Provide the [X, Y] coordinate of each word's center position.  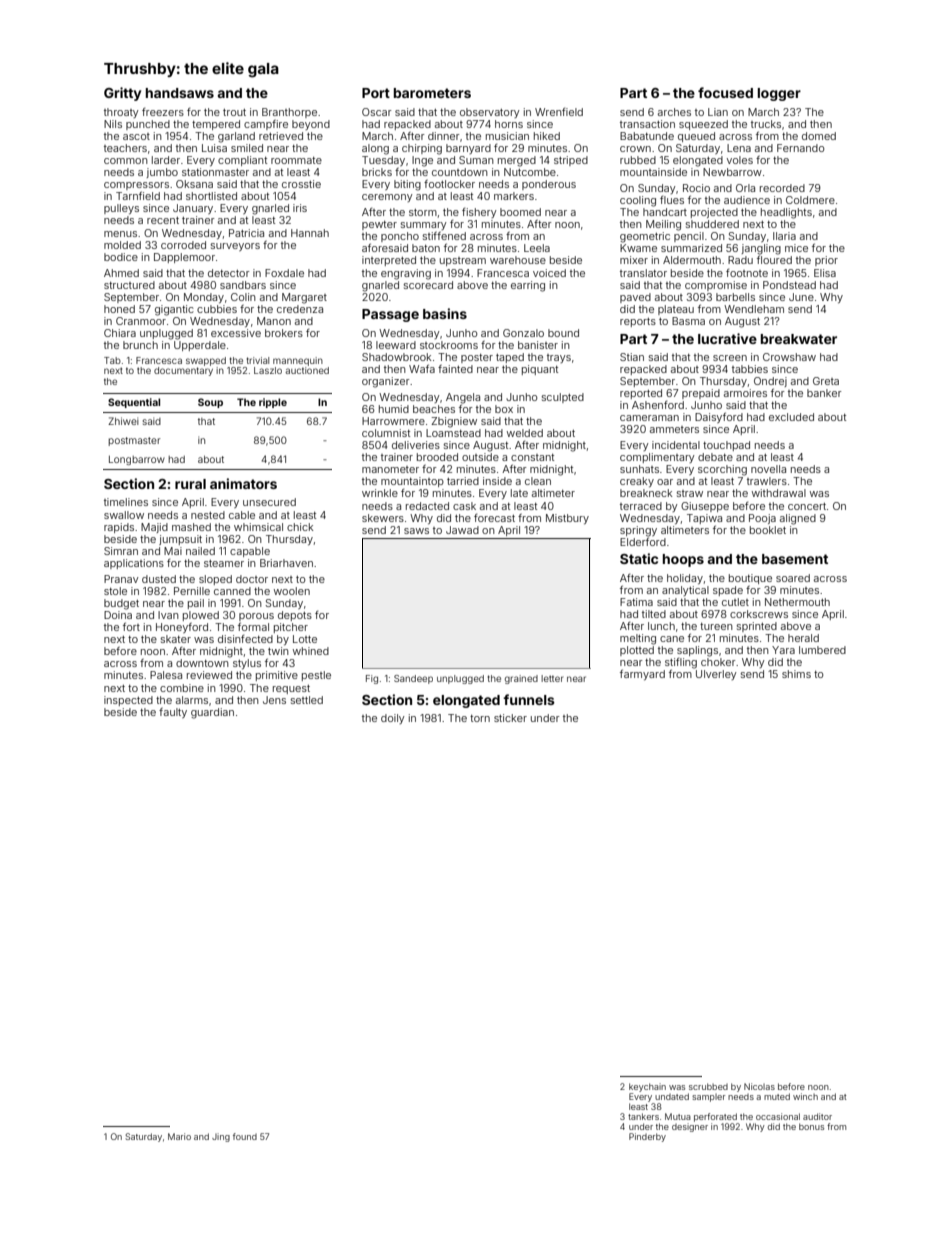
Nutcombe [530, 172]
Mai [173, 551]
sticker [510, 718]
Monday [204, 298]
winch [805, 1096]
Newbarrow [732, 172]
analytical [685, 591]
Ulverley [716, 675]
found [245, 1136]
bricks [377, 172]
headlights [786, 213]
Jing [221, 1137]
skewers [383, 518]
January [193, 209]
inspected [128, 701]
